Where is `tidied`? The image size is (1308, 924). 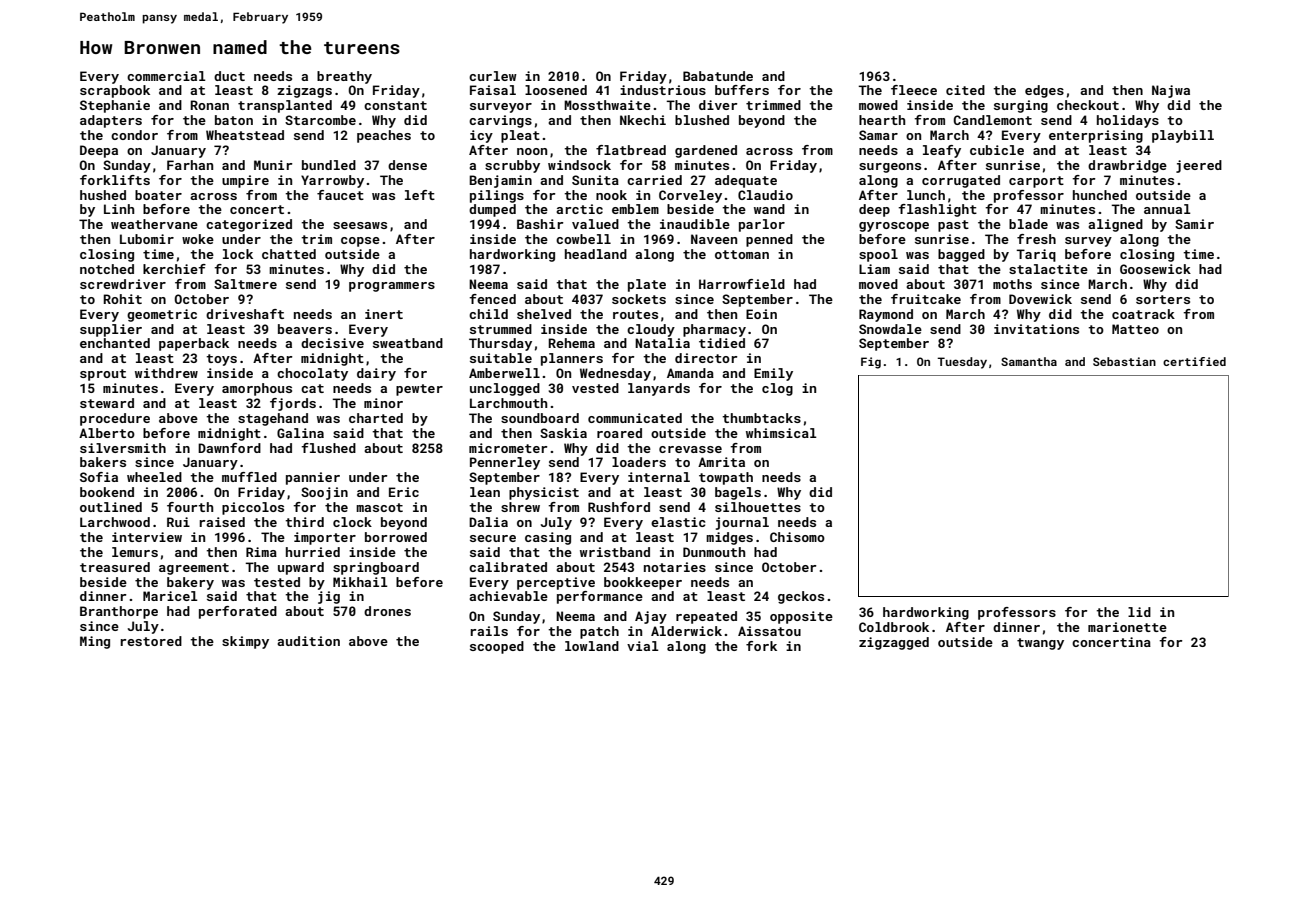 tidied is located at coordinates (722, 343).
